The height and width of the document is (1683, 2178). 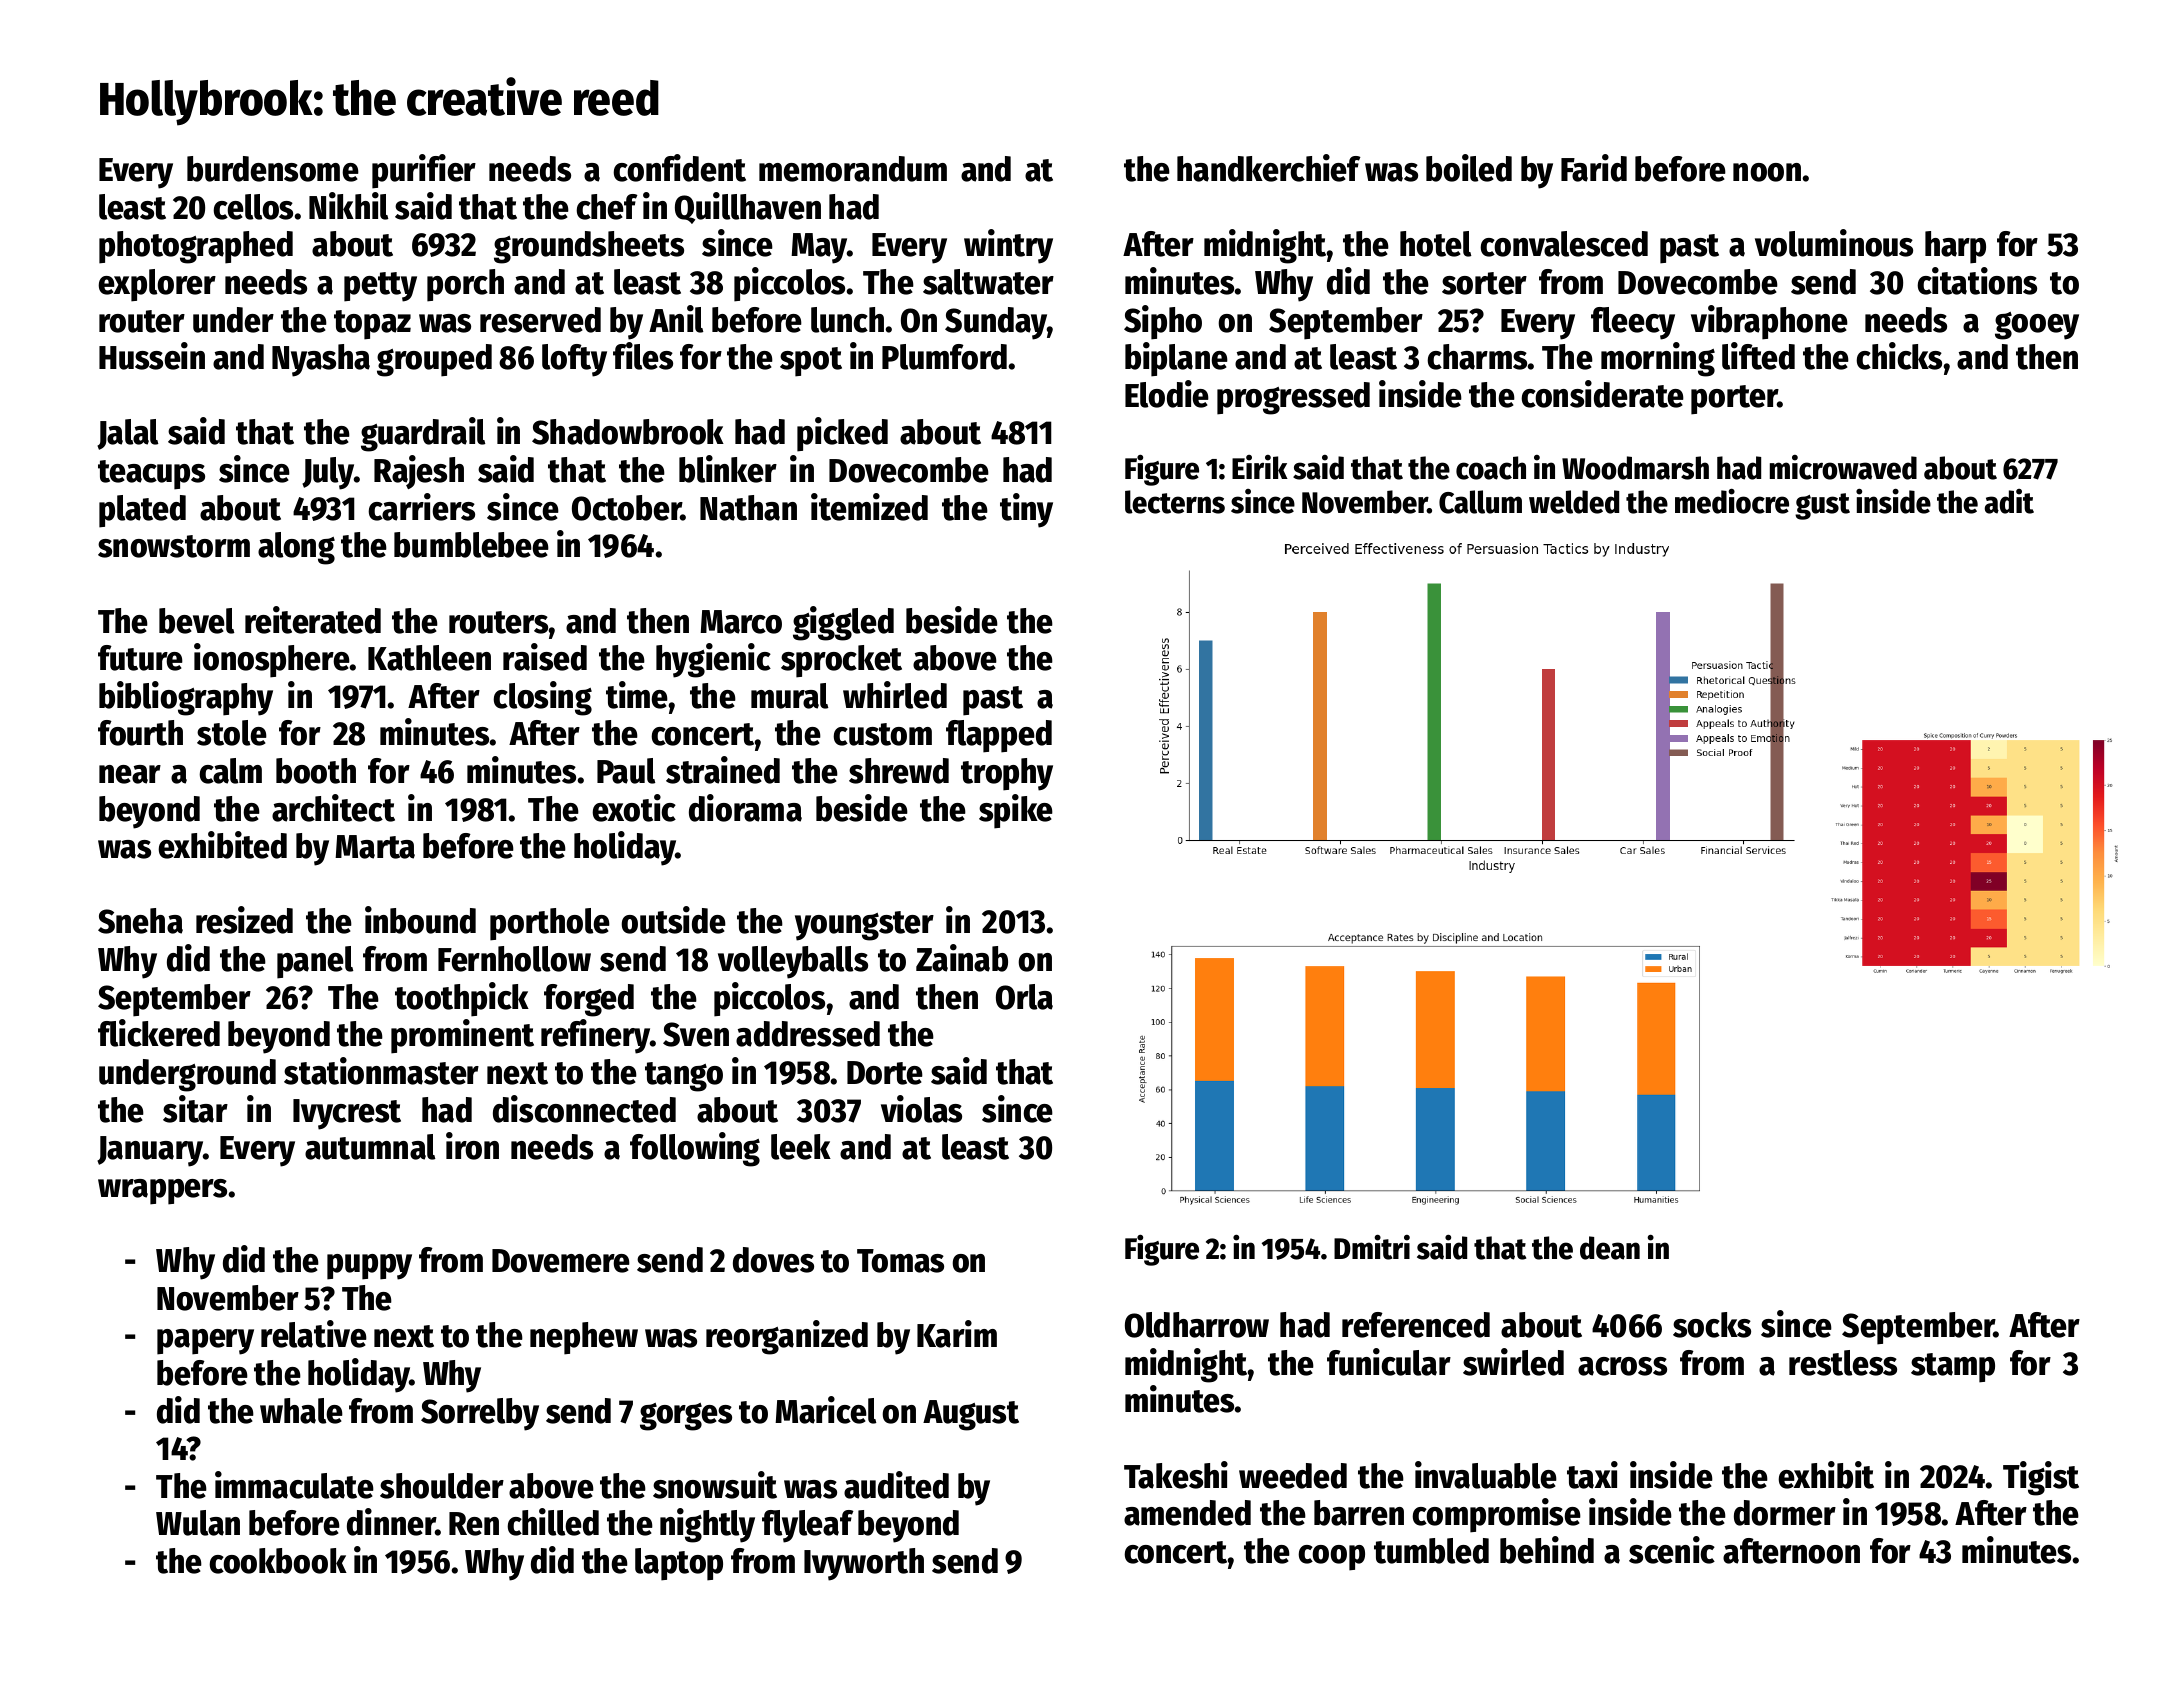 I want to click on Farid, so click(x=1594, y=168).
